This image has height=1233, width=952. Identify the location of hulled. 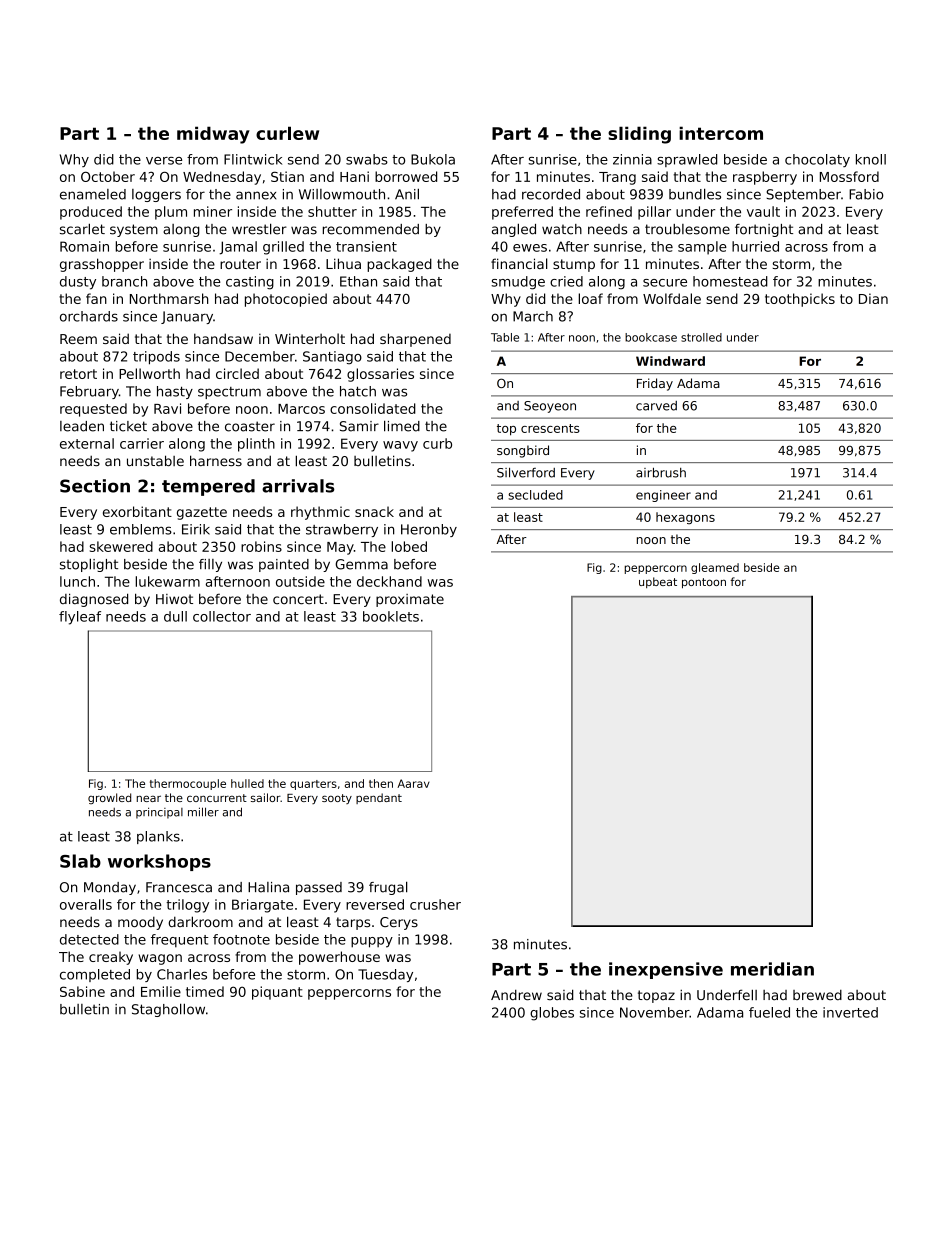
(247, 783).
